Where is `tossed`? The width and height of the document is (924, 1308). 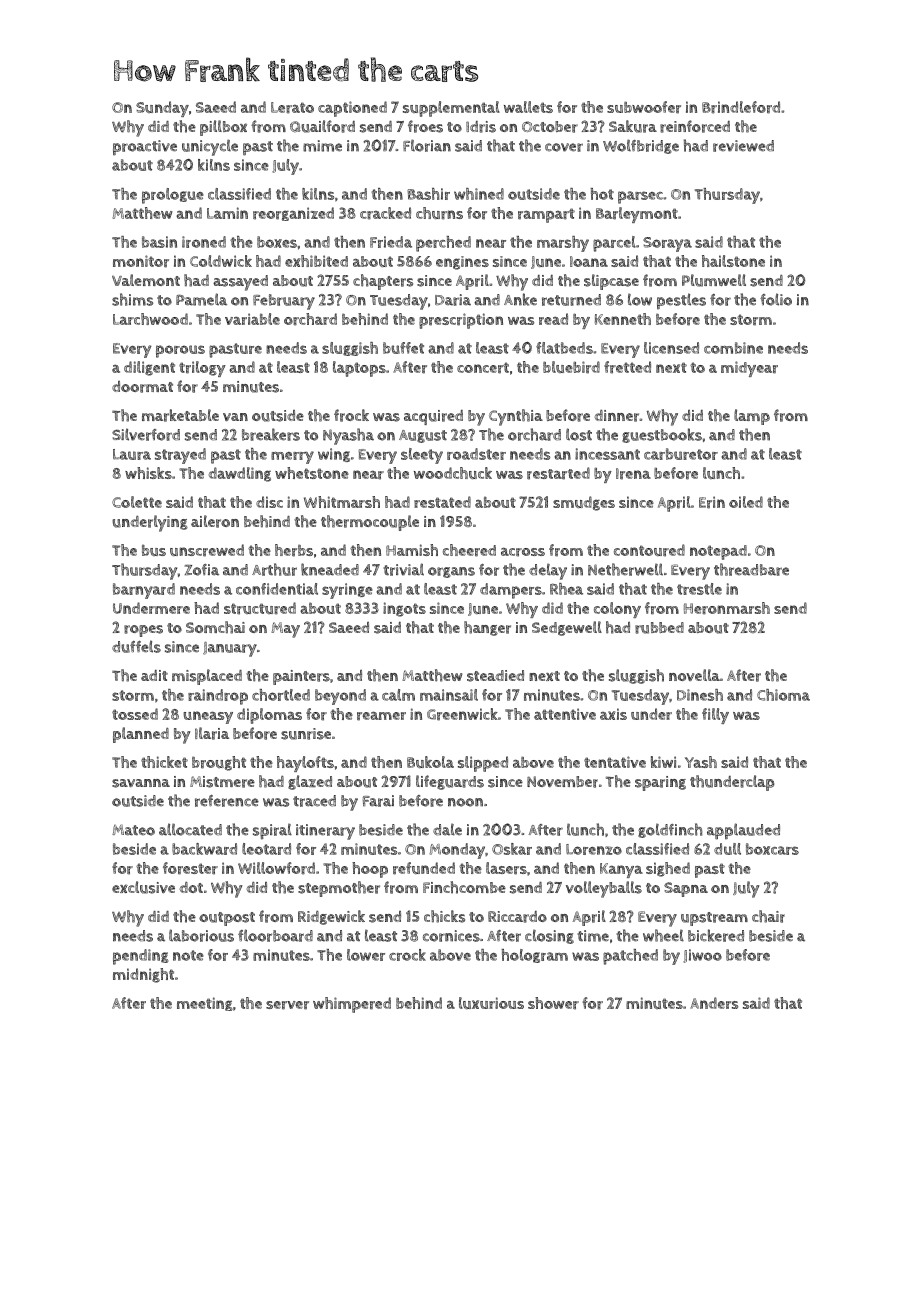
tossed is located at coordinates (135, 714).
